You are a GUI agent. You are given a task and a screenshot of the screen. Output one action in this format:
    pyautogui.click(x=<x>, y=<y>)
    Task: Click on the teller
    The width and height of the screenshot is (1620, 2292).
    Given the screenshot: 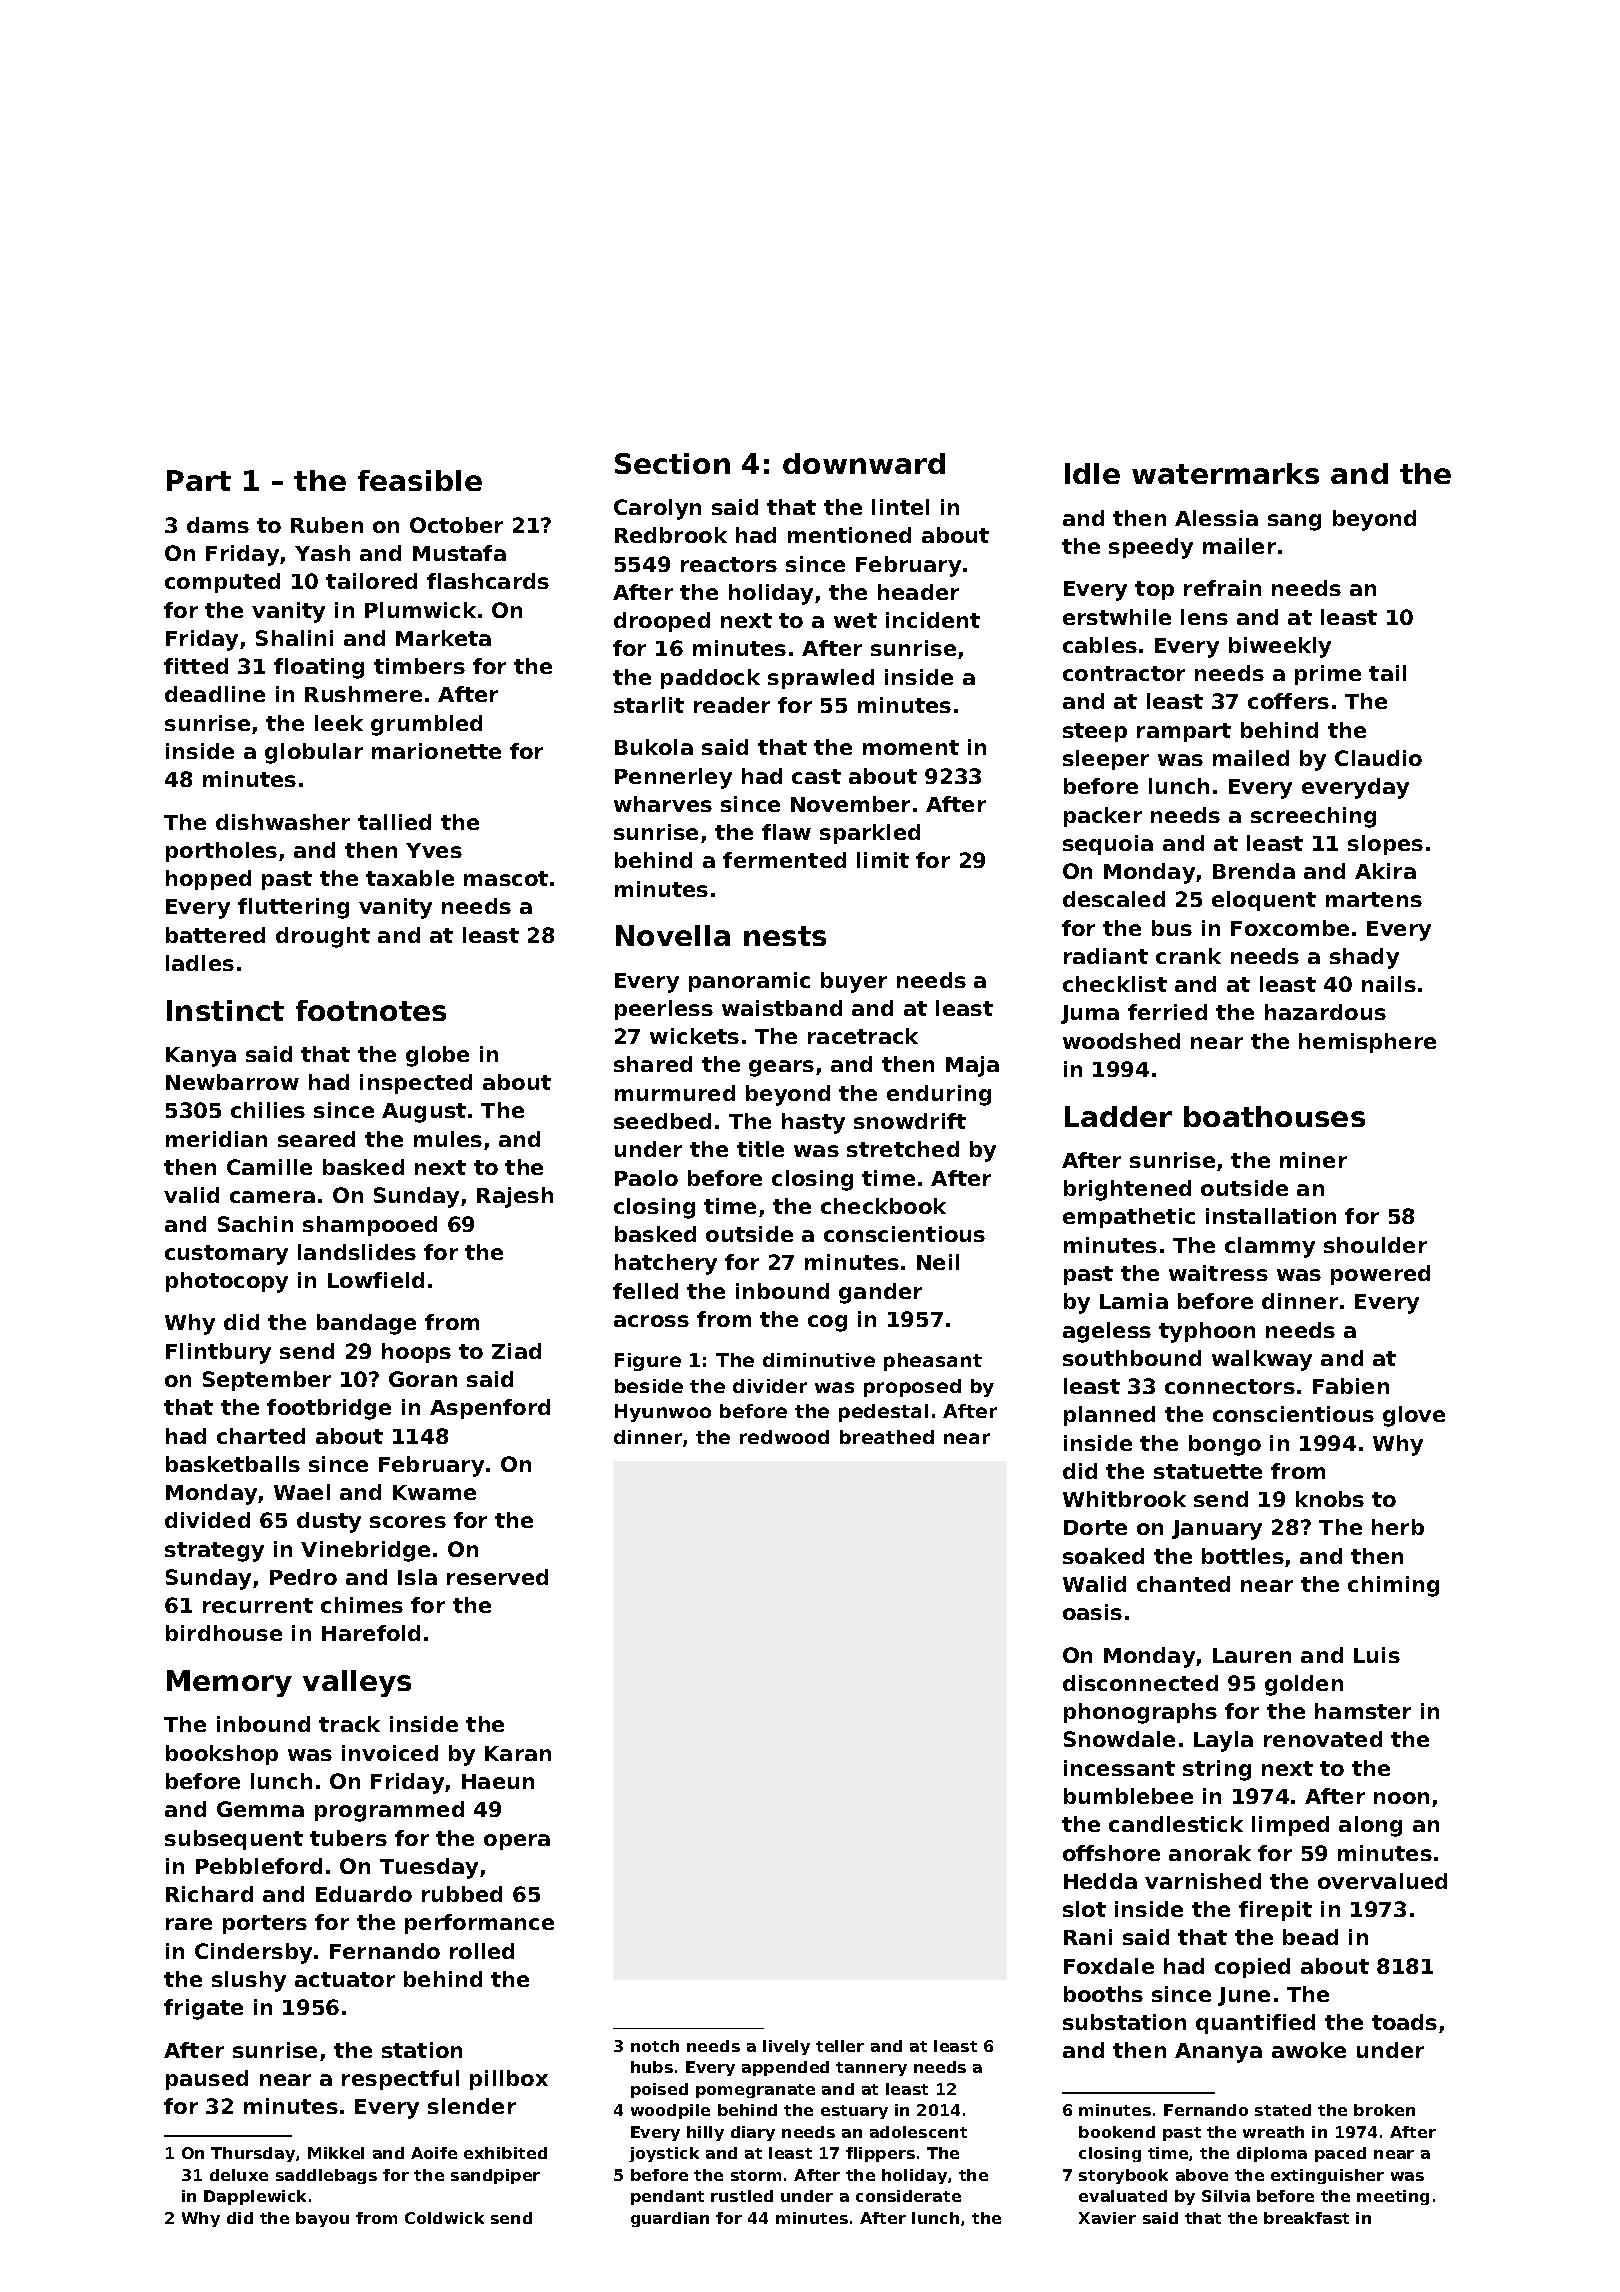 What is the action you would take?
    pyautogui.click(x=840, y=2046)
